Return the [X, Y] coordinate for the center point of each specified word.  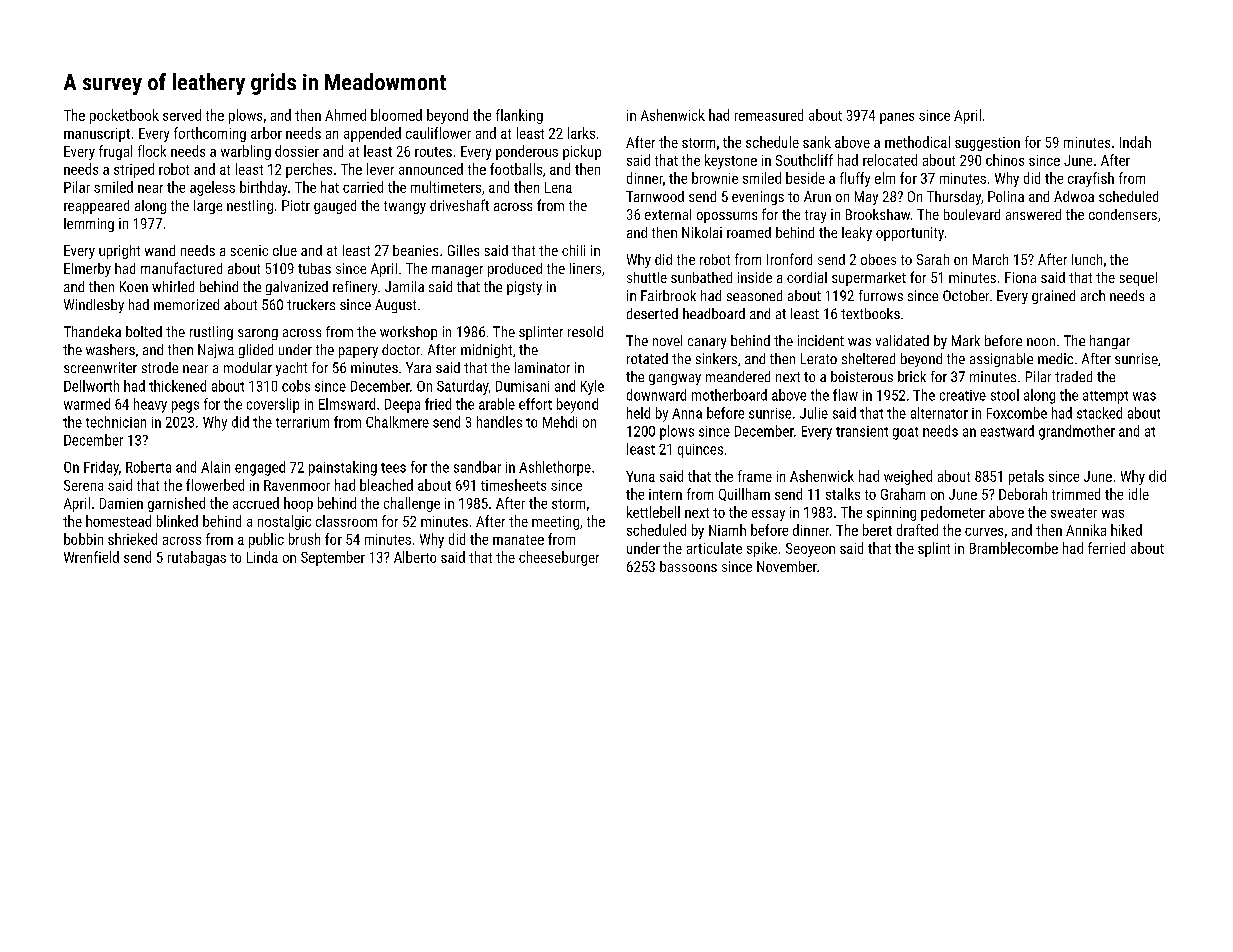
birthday [263, 188]
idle [1139, 494]
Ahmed [345, 115]
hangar [1110, 342]
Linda [262, 557]
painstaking [343, 468]
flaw [845, 395]
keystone [731, 161]
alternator [939, 413]
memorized [186, 304]
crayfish [1091, 179]
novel [667, 340]
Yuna [640, 476]
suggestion [987, 144]
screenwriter [100, 367]
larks [581, 133]
